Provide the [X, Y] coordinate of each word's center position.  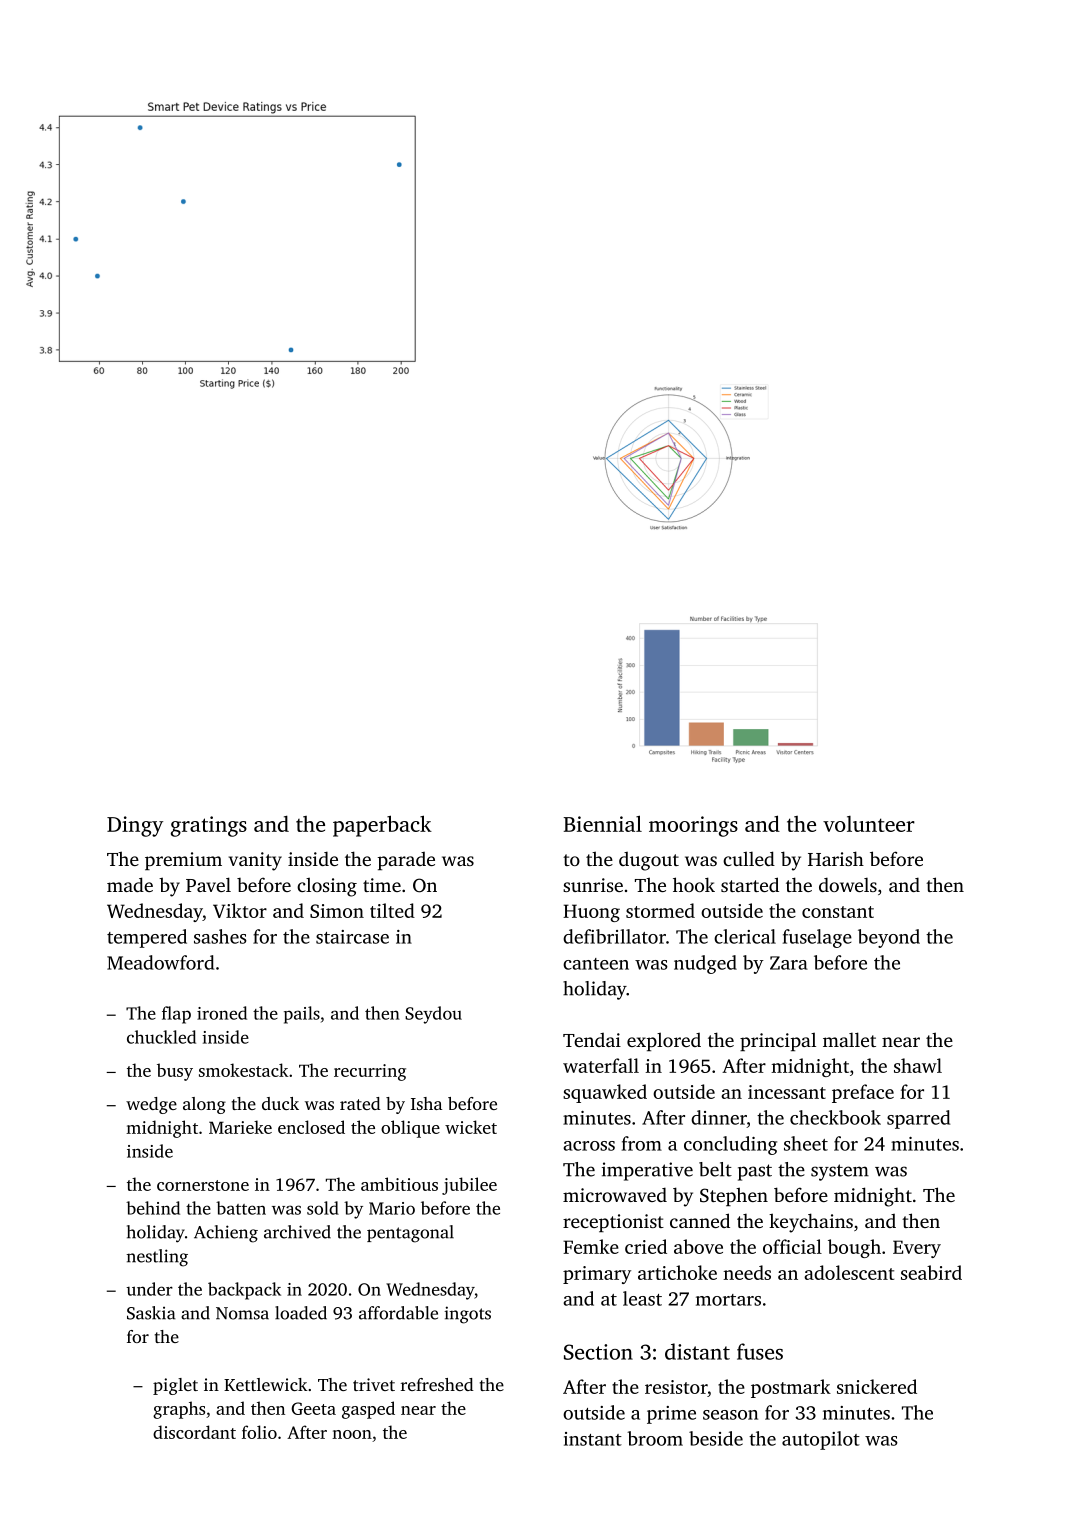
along [204, 1105]
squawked [605, 1093]
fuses [760, 1351]
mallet [849, 1039]
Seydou [433, 1015]
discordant [194, 1432]
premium [183, 861]
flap [176, 1015]
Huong [591, 913]
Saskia [151, 1313]
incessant [787, 1092]
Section [598, 1352]
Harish [836, 858]
